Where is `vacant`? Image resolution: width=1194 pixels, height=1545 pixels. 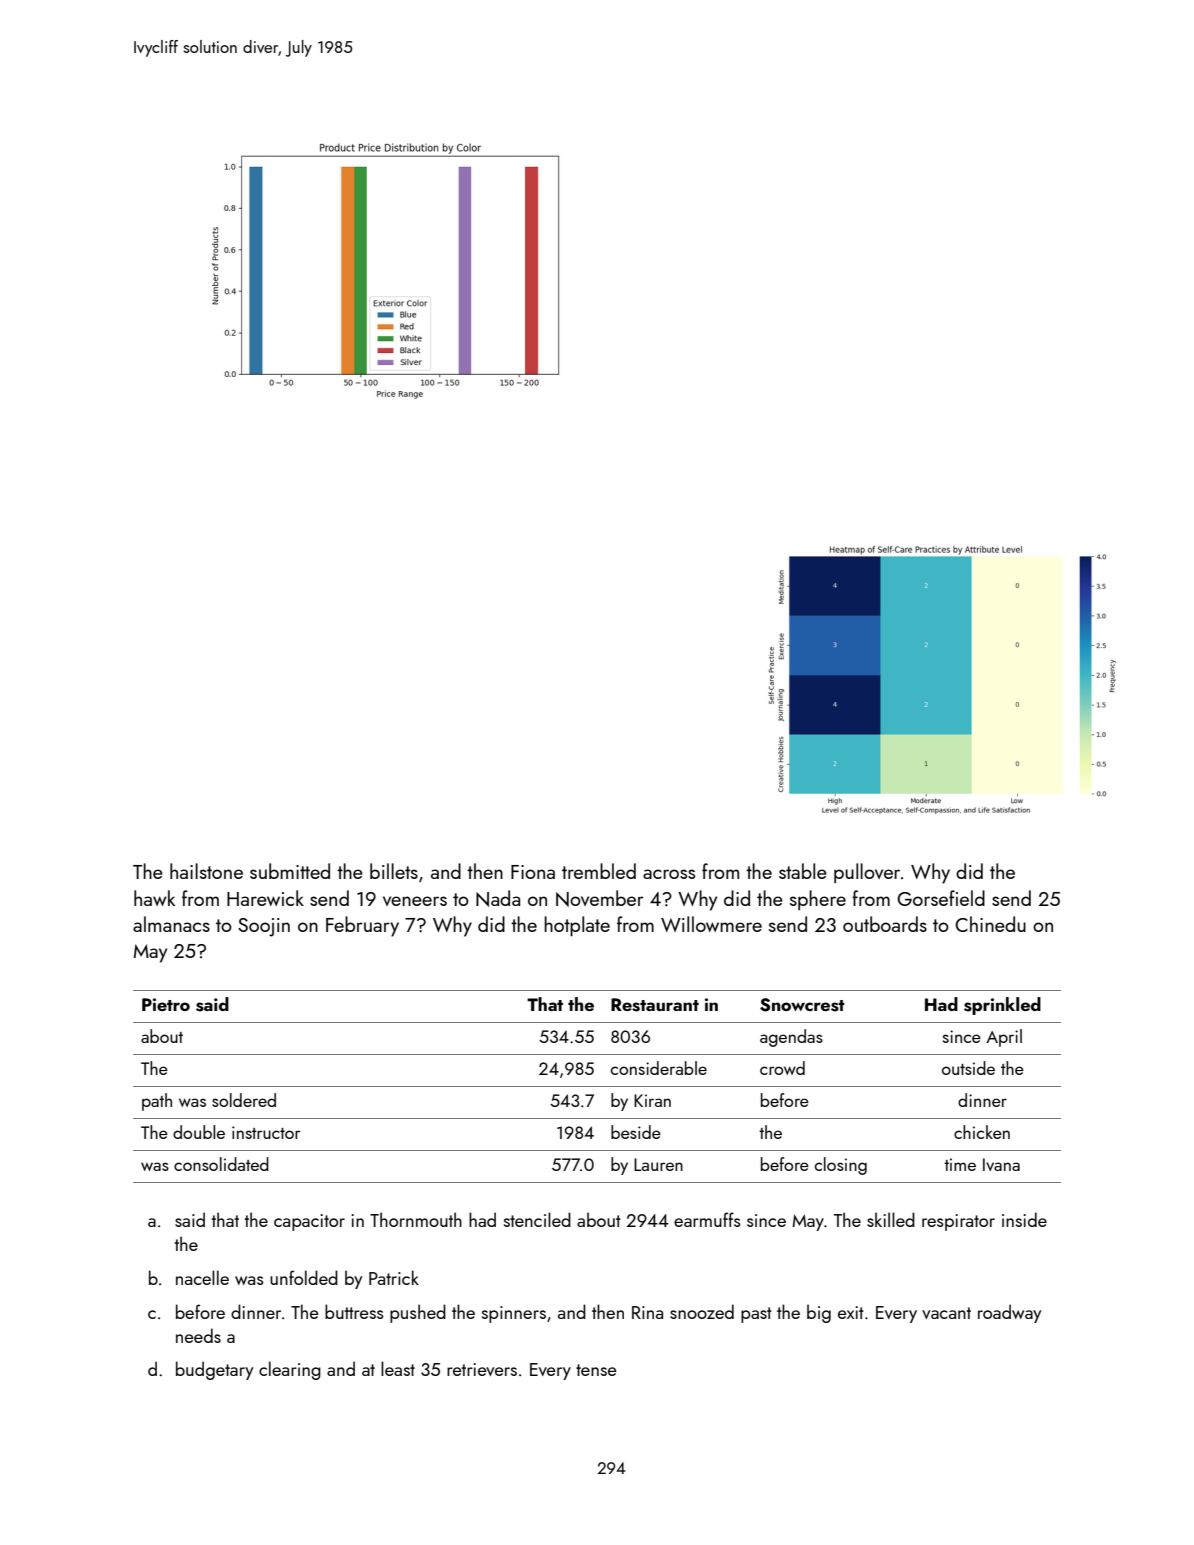
vacant is located at coordinates (946, 1313).
